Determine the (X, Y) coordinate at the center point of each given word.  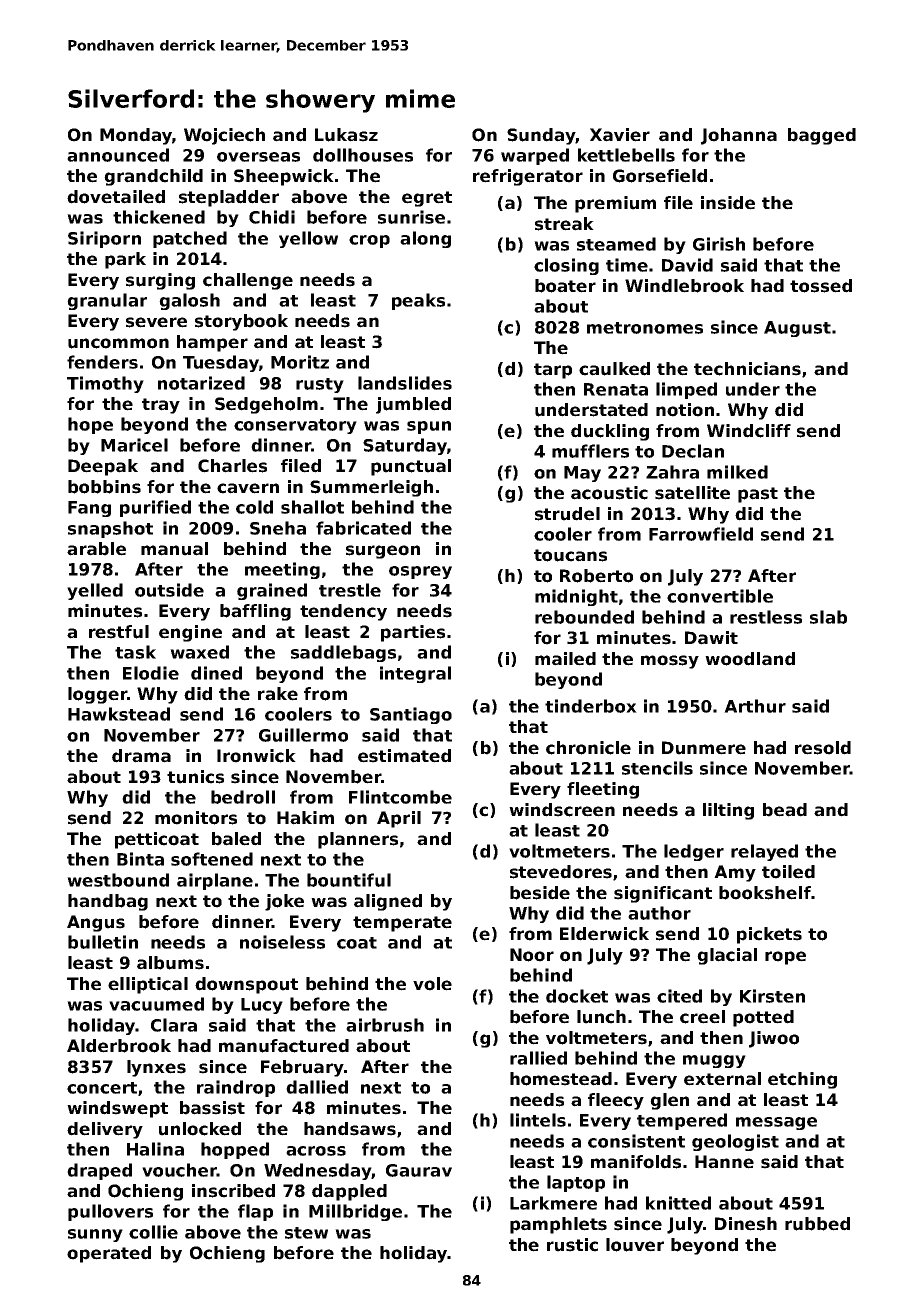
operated (109, 1254)
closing (566, 266)
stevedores (561, 872)
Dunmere (704, 748)
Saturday (405, 446)
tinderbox (591, 706)
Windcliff (749, 431)
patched (190, 239)
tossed (821, 286)
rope (785, 958)
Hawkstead (119, 714)
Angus (96, 923)
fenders (102, 362)
